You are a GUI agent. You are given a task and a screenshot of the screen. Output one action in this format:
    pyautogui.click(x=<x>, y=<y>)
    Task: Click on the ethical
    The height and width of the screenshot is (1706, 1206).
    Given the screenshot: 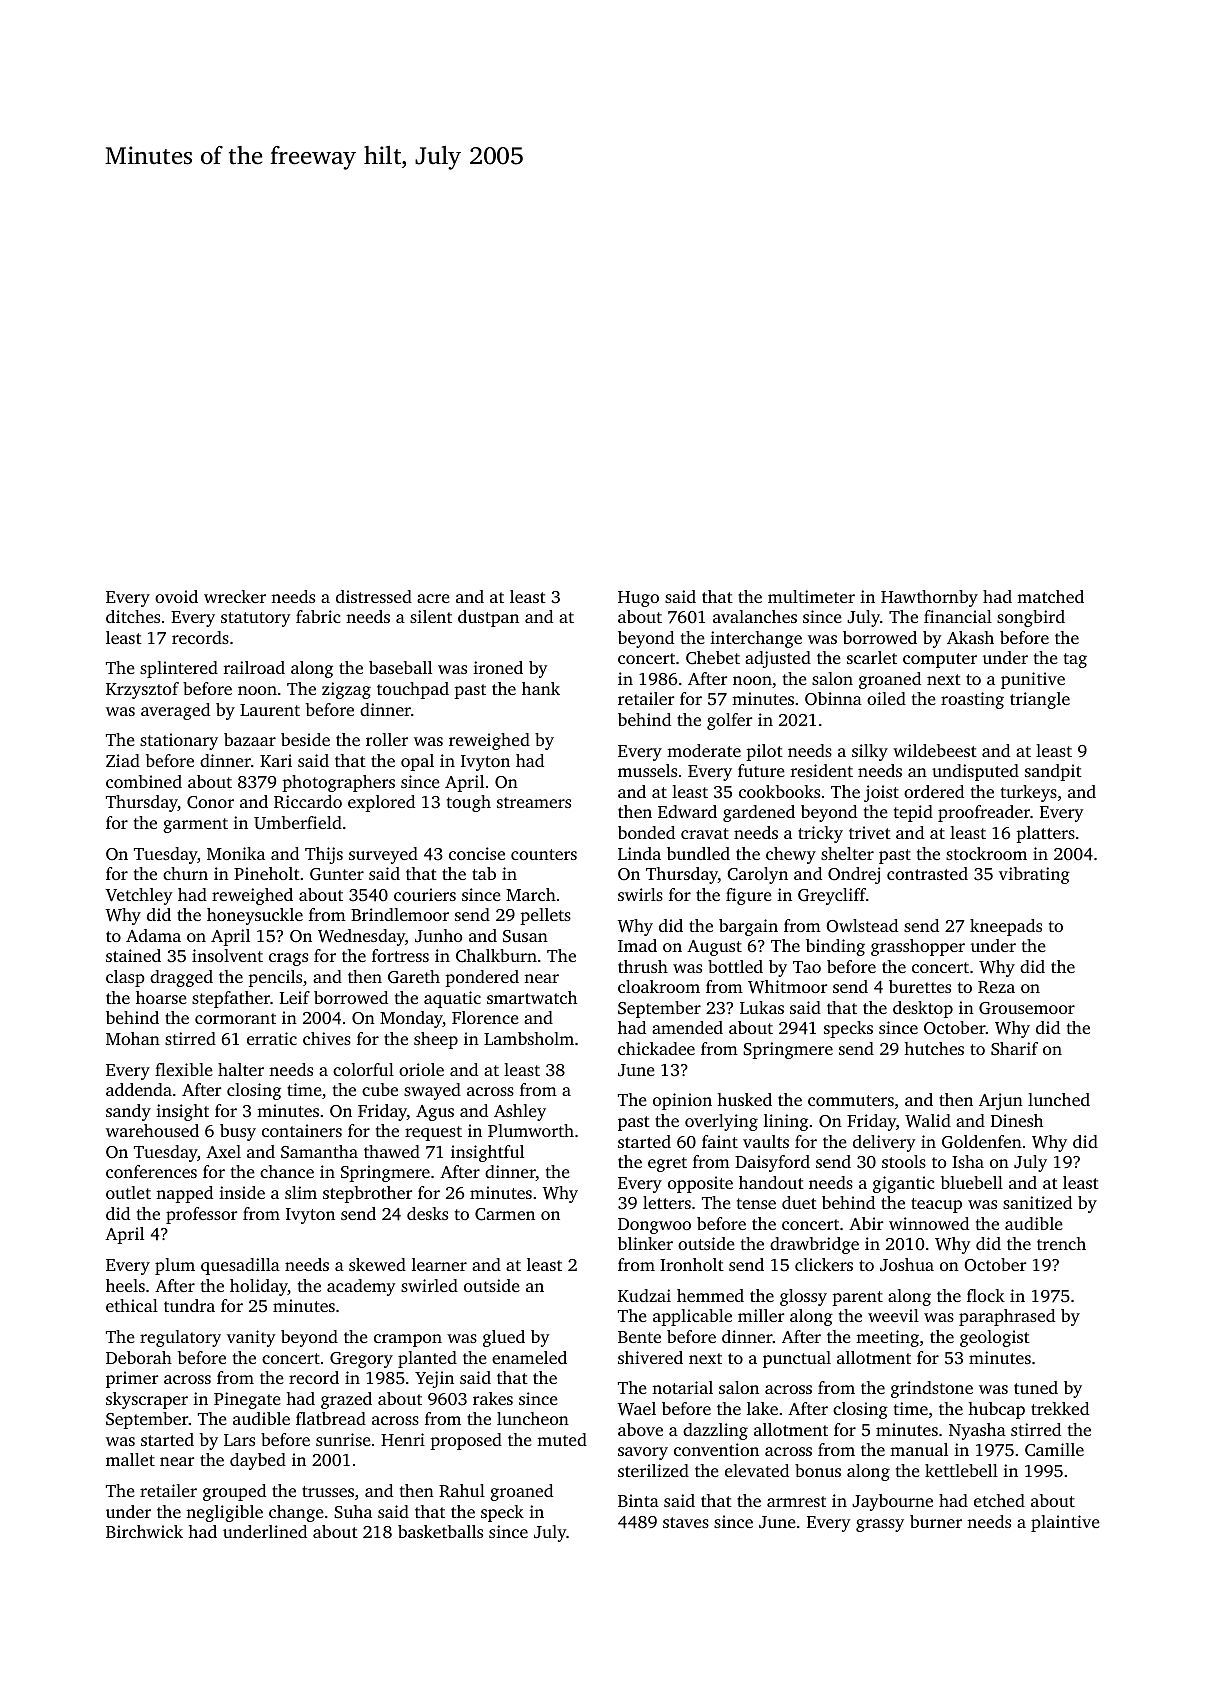 What is the action you would take?
    pyautogui.click(x=132, y=1305)
